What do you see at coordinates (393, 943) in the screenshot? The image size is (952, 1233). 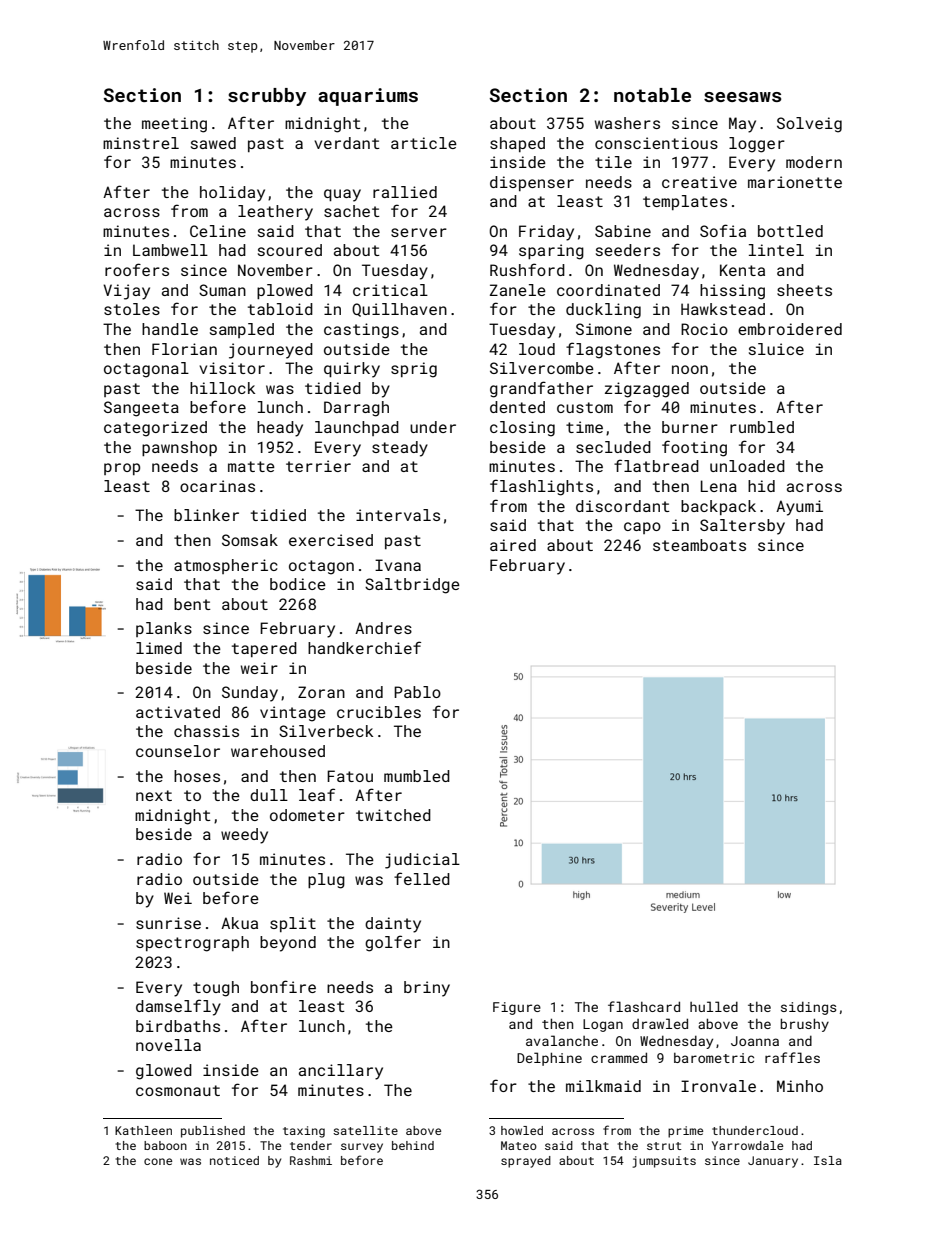 I see `golfer` at bounding box center [393, 943].
